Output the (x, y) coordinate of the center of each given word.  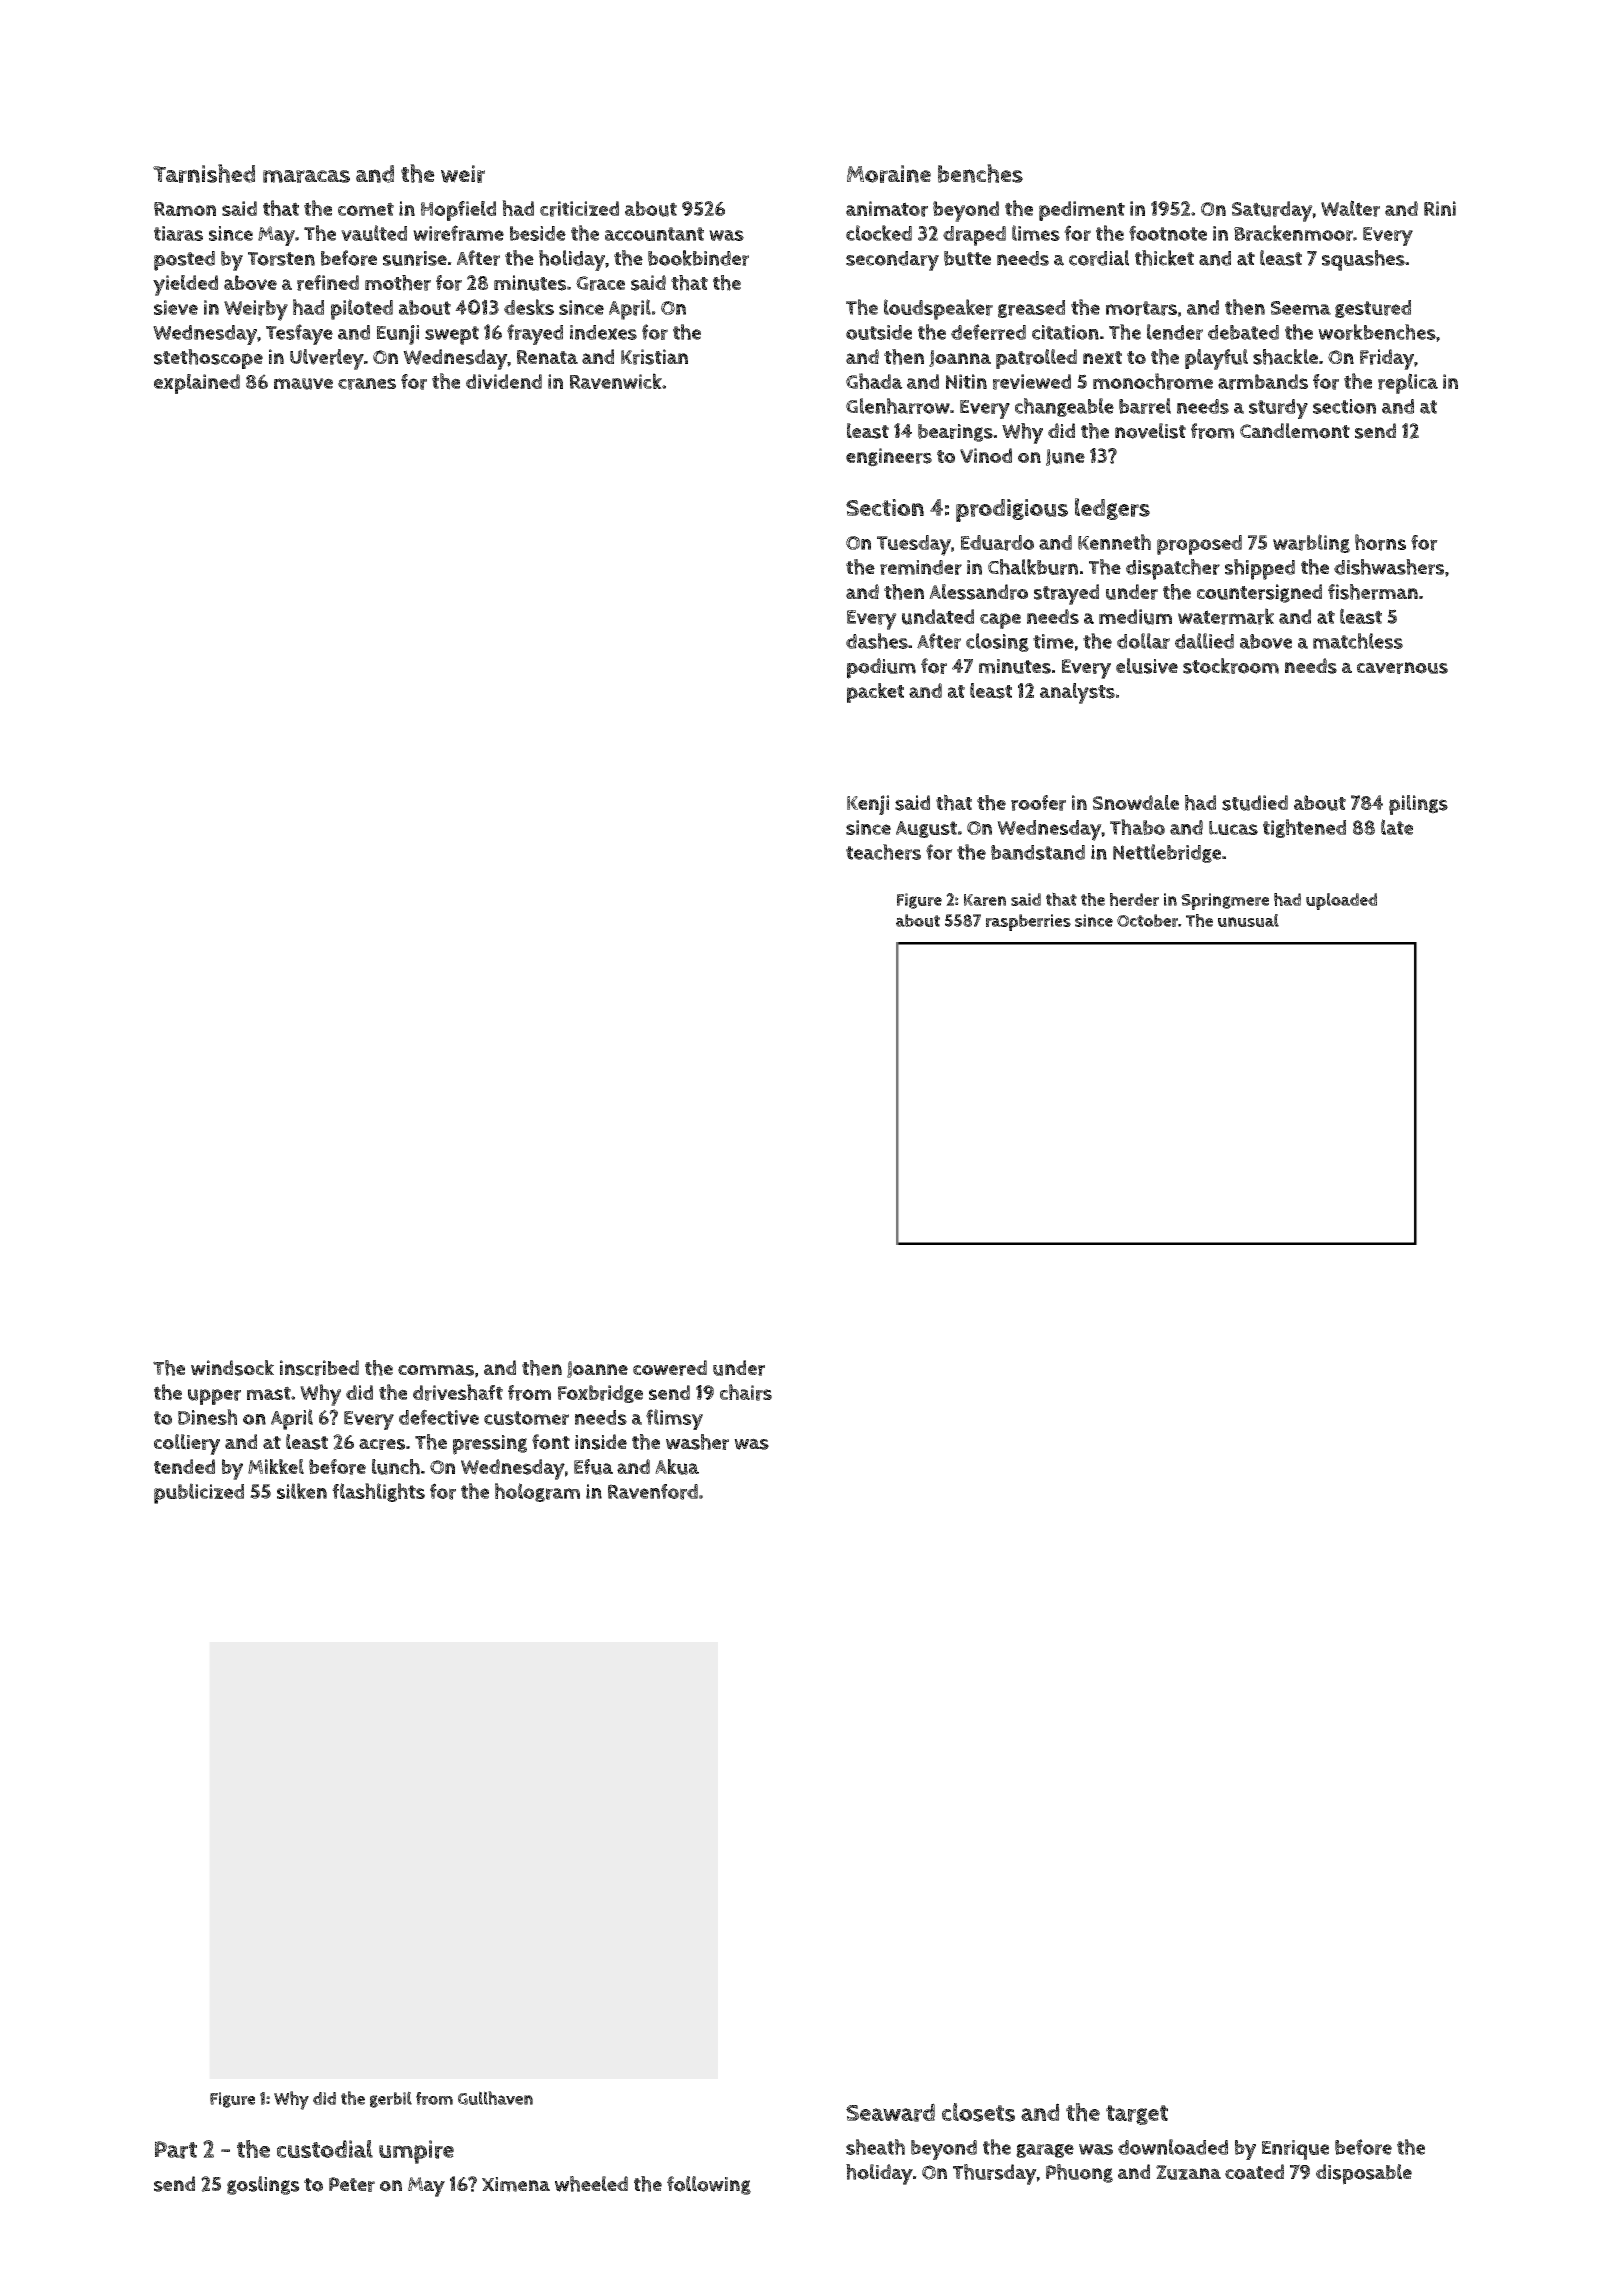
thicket (1164, 258)
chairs (746, 1392)
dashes (877, 641)
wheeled (591, 2184)
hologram (537, 1492)
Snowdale (1136, 802)
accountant (654, 234)
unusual (1248, 920)
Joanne (597, 1369)
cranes (367, 384)
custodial (325, 2149)
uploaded (1341, 901)
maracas (306, 176)
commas (436, 1370)
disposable (1364, 2174)
